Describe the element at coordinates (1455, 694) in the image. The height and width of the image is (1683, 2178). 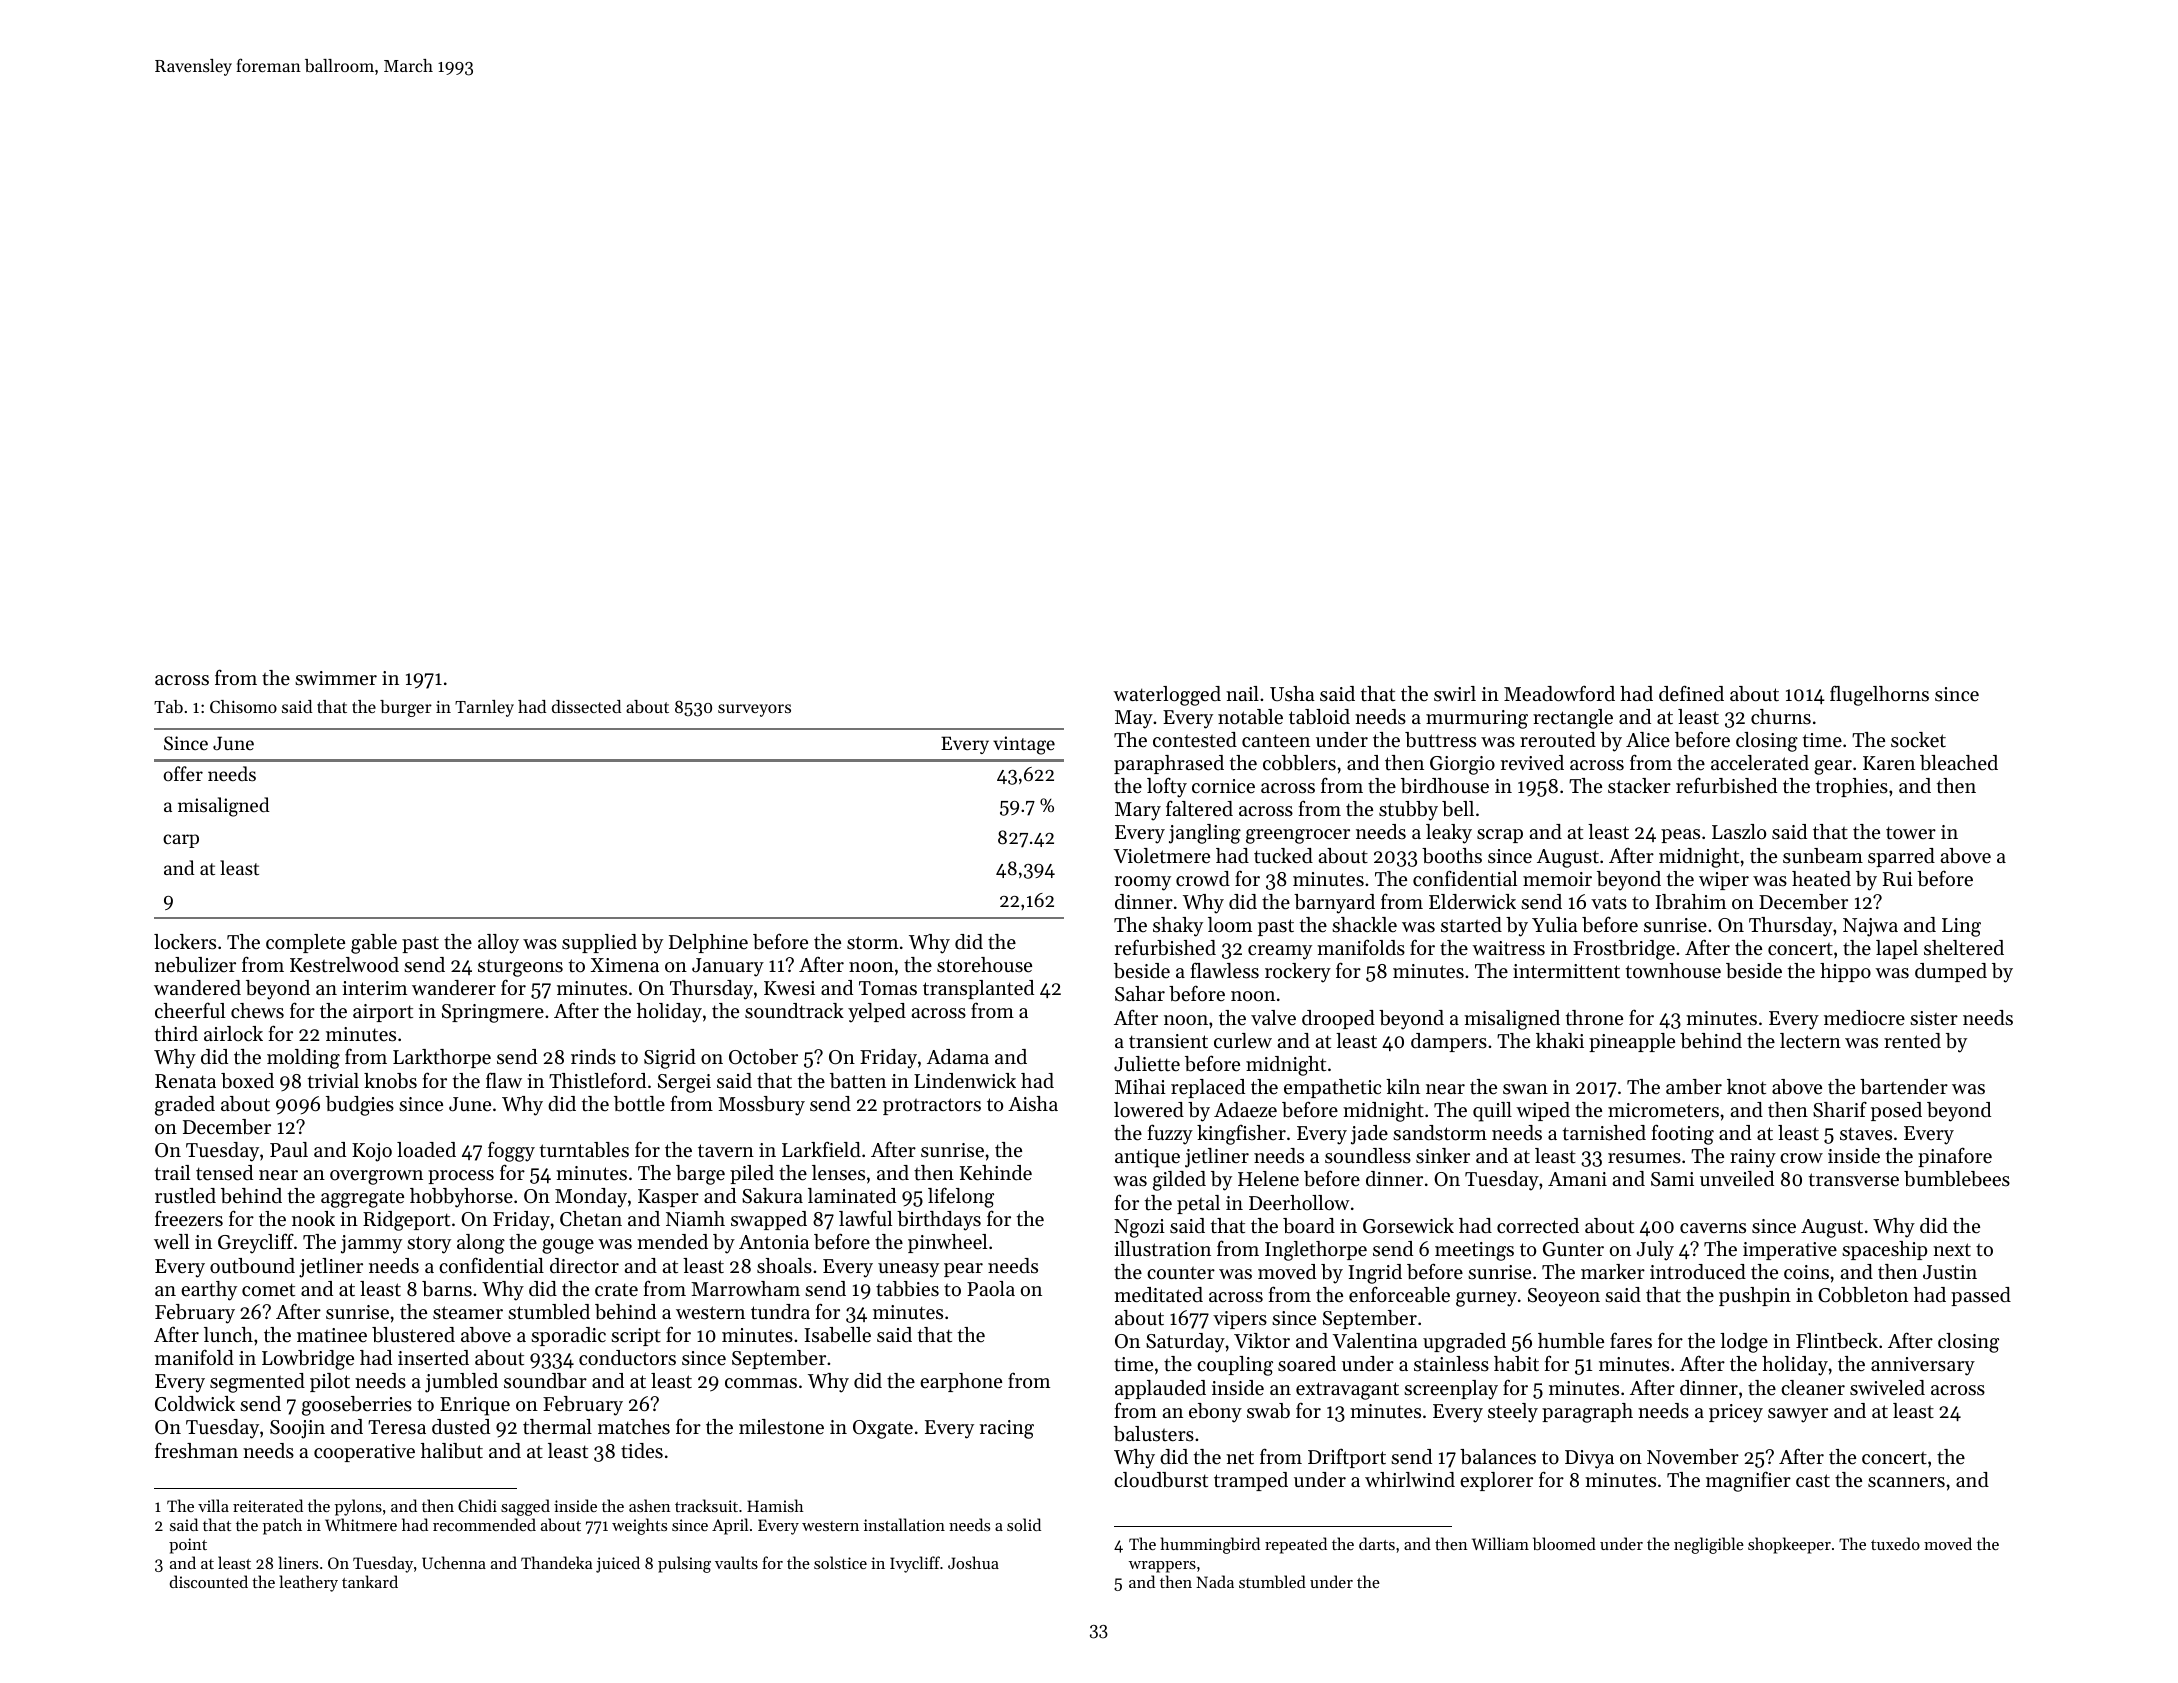
I see `swirl` at that location.
